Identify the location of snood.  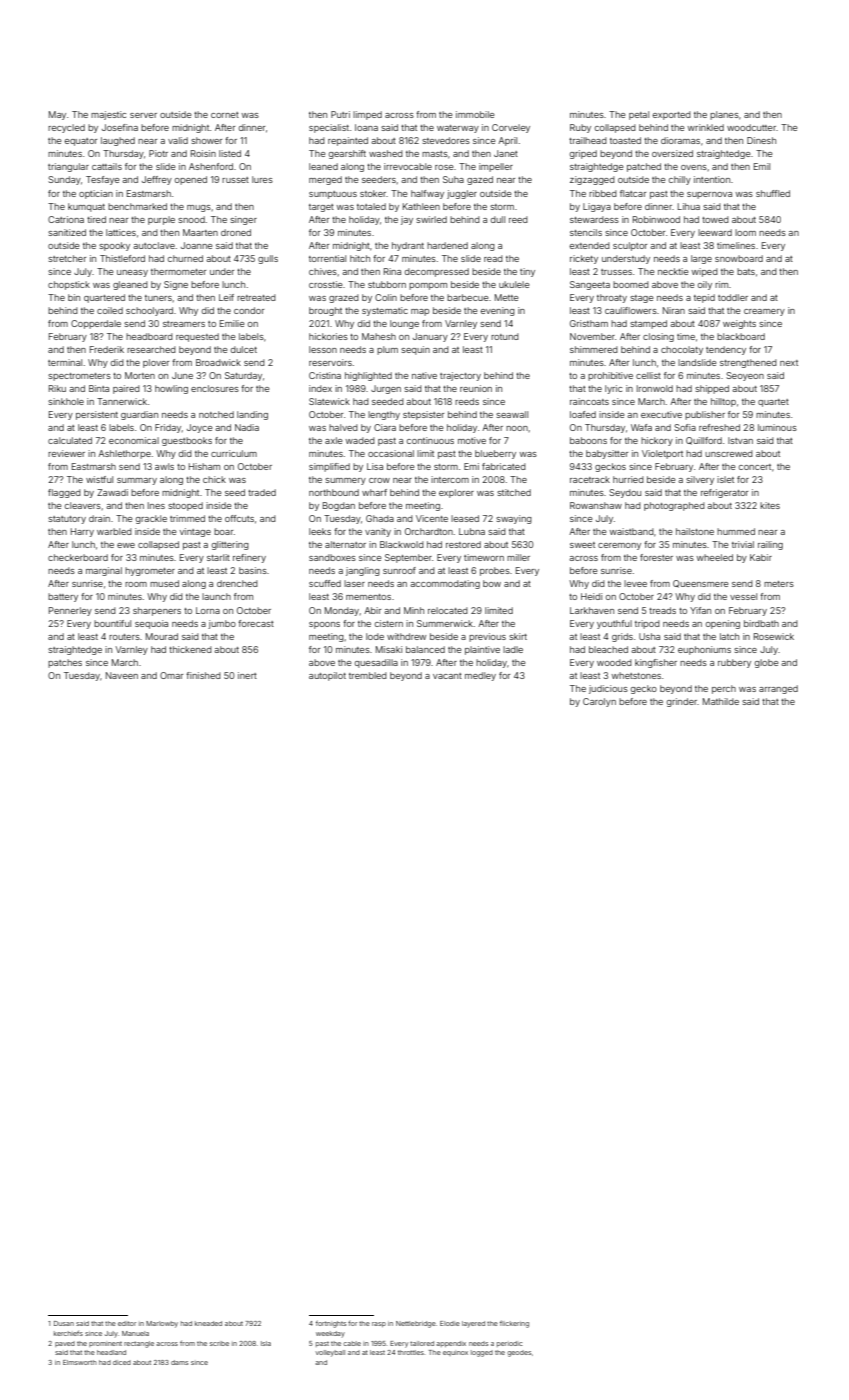
(191, 219).
